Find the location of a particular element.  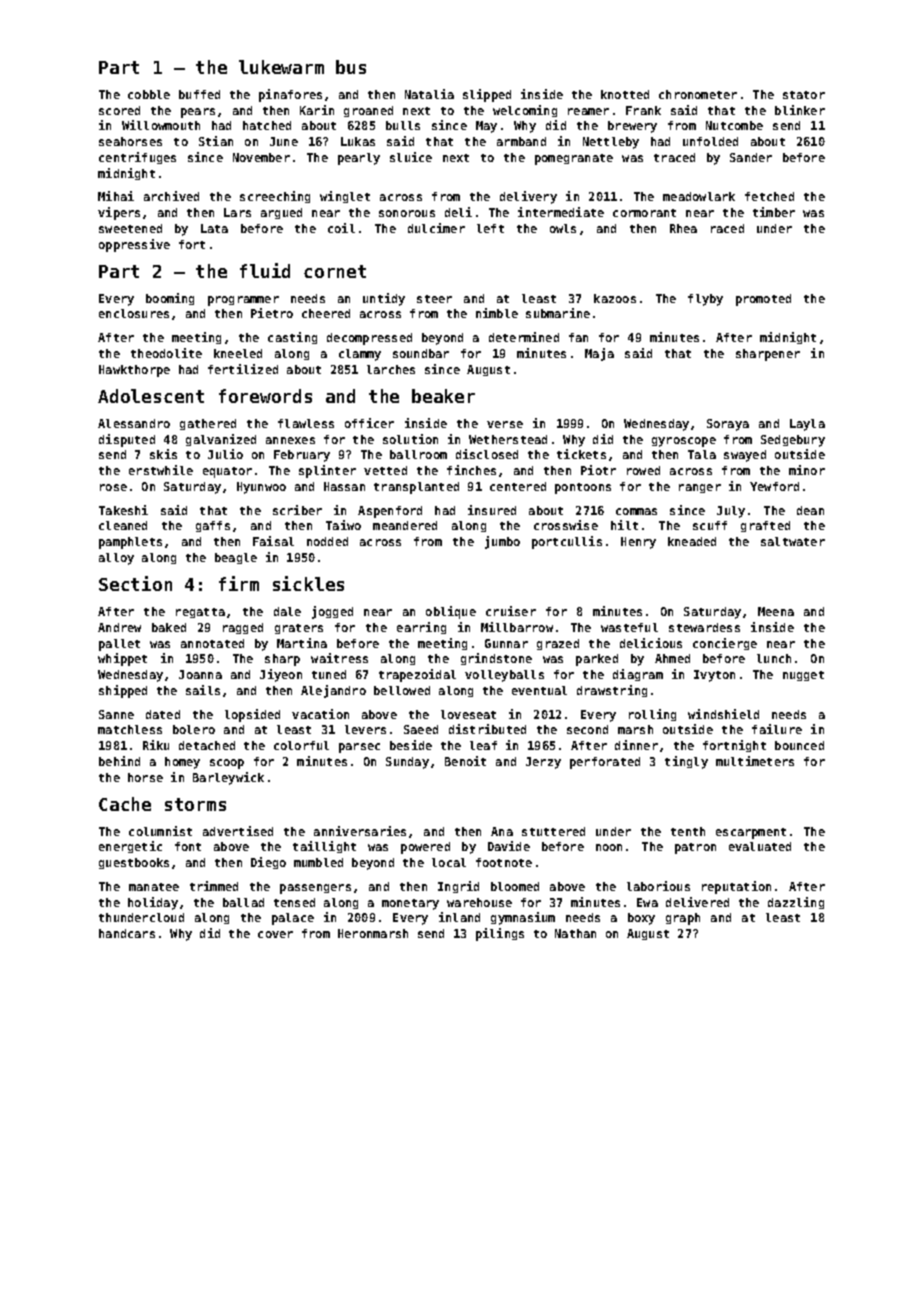

colorful is located at coordinates (301, 745).
